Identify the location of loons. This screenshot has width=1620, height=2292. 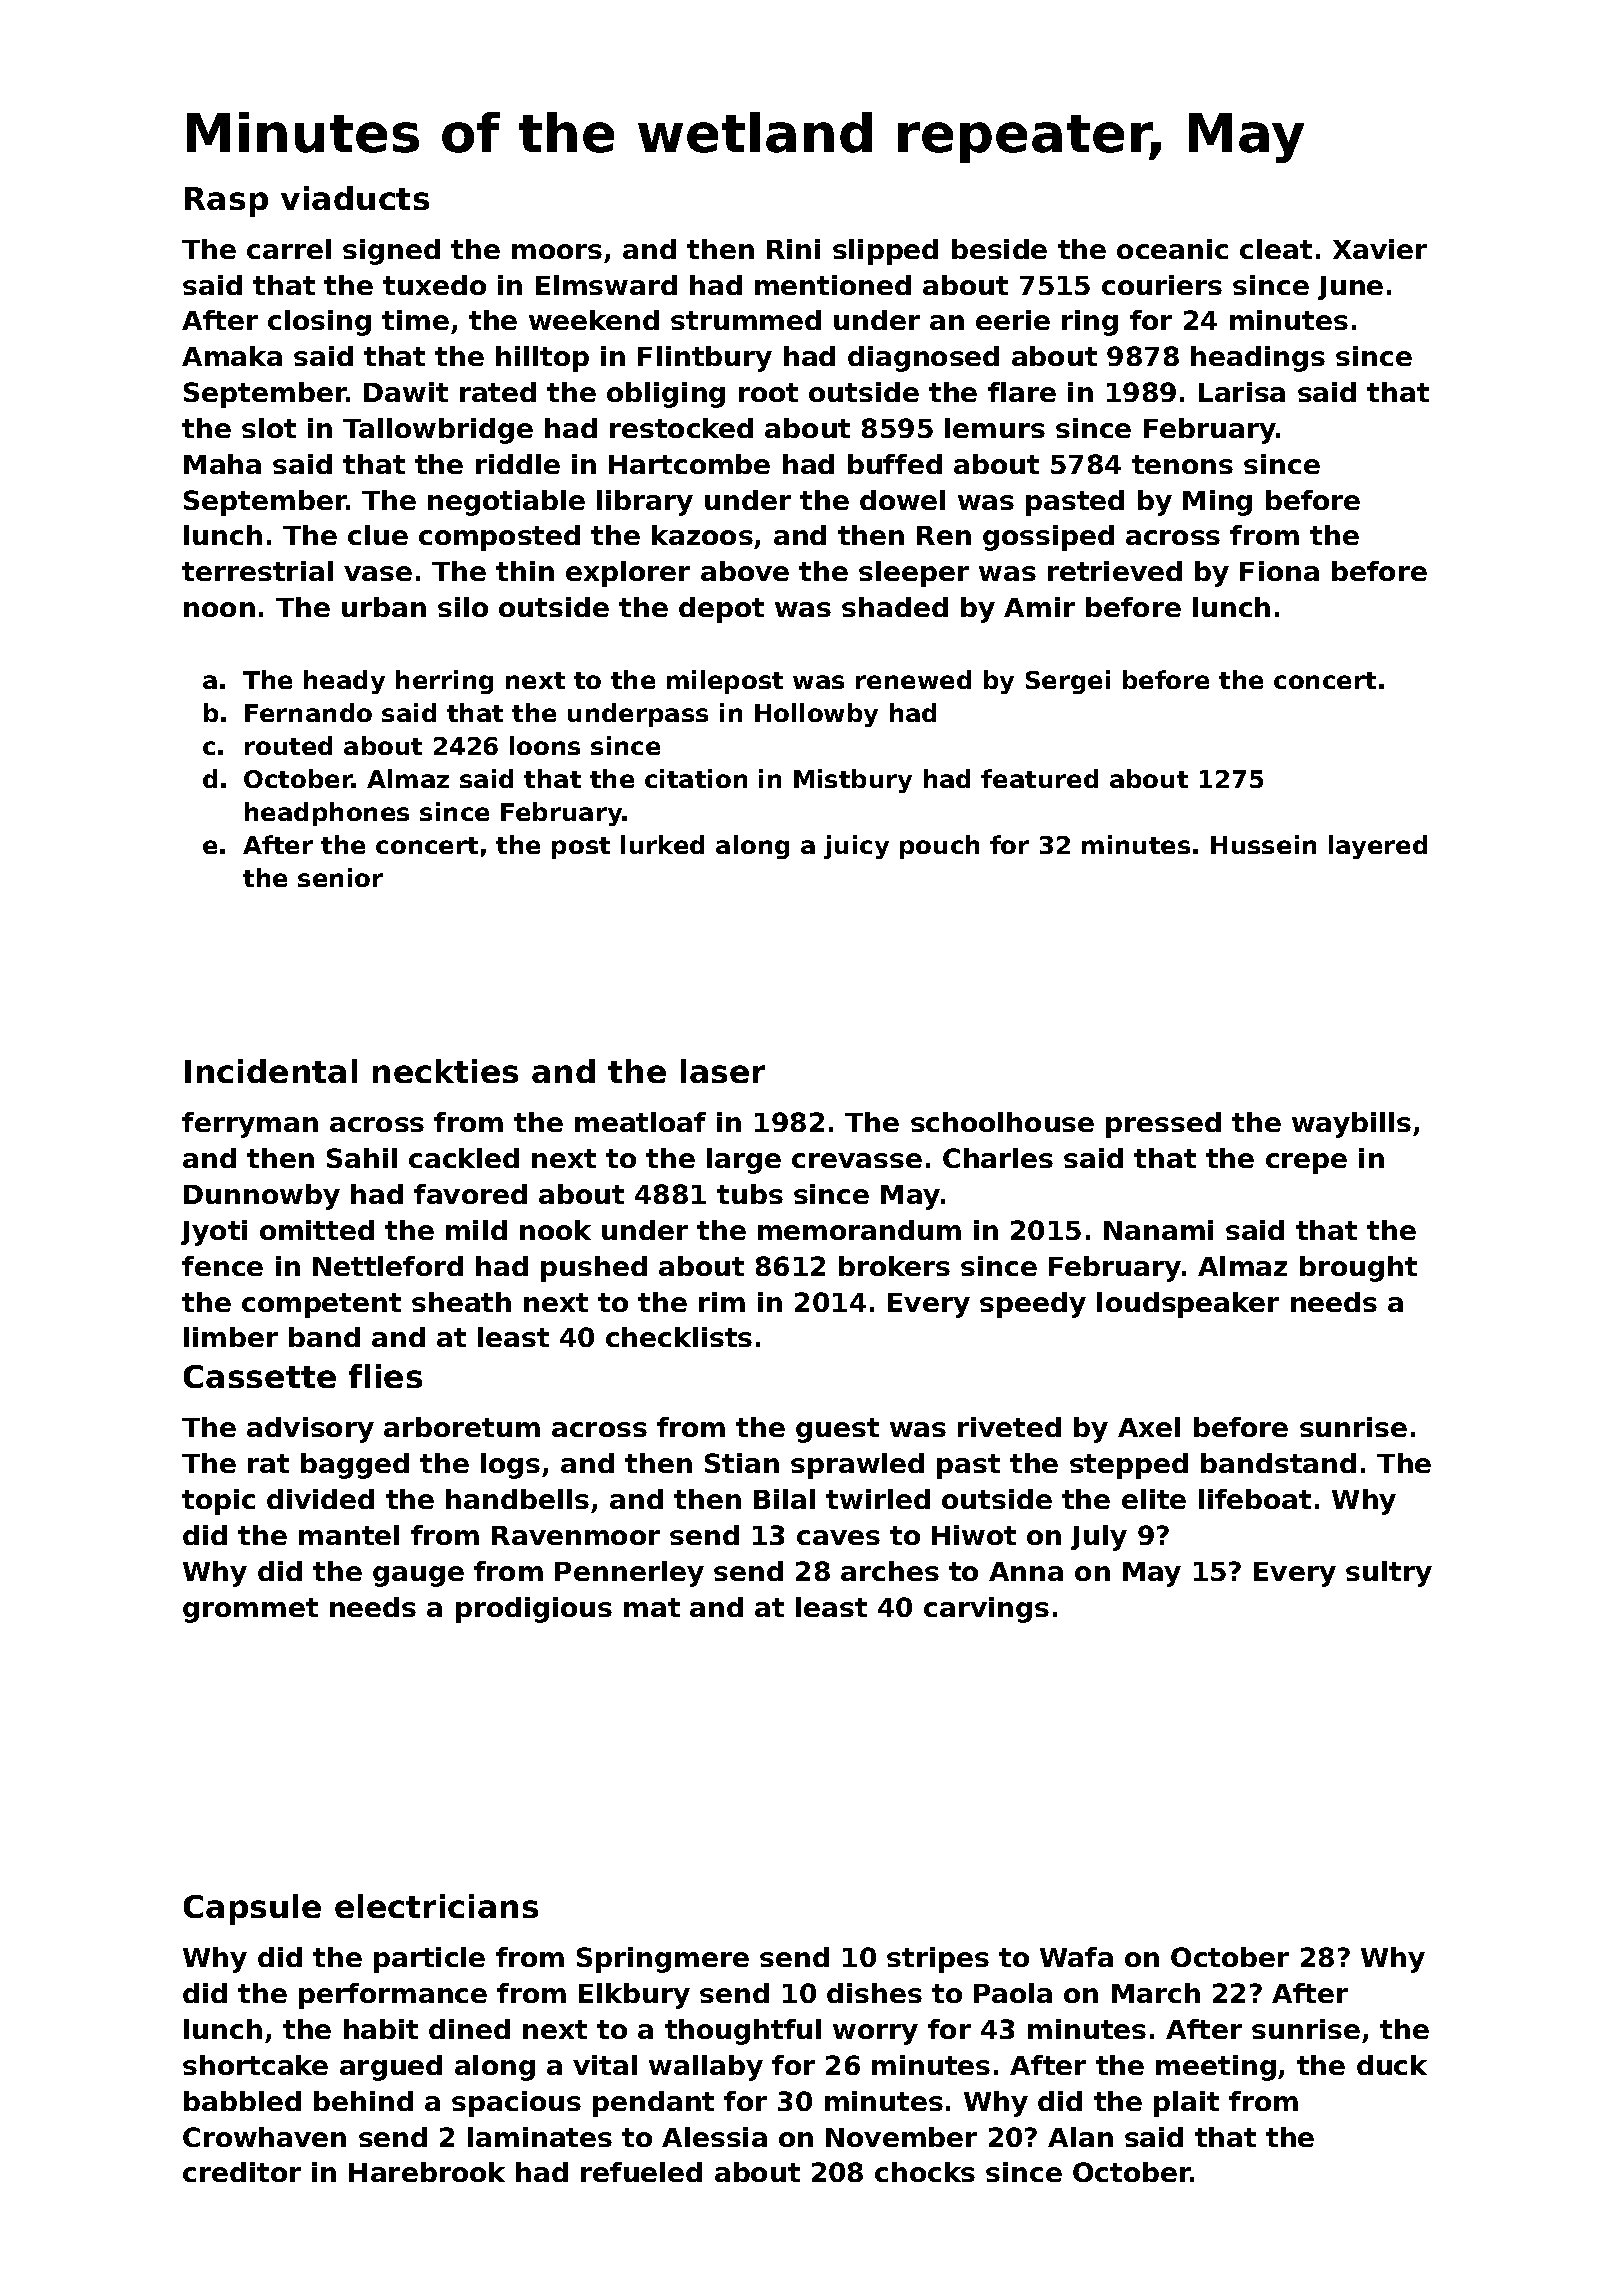
(545, 745).
